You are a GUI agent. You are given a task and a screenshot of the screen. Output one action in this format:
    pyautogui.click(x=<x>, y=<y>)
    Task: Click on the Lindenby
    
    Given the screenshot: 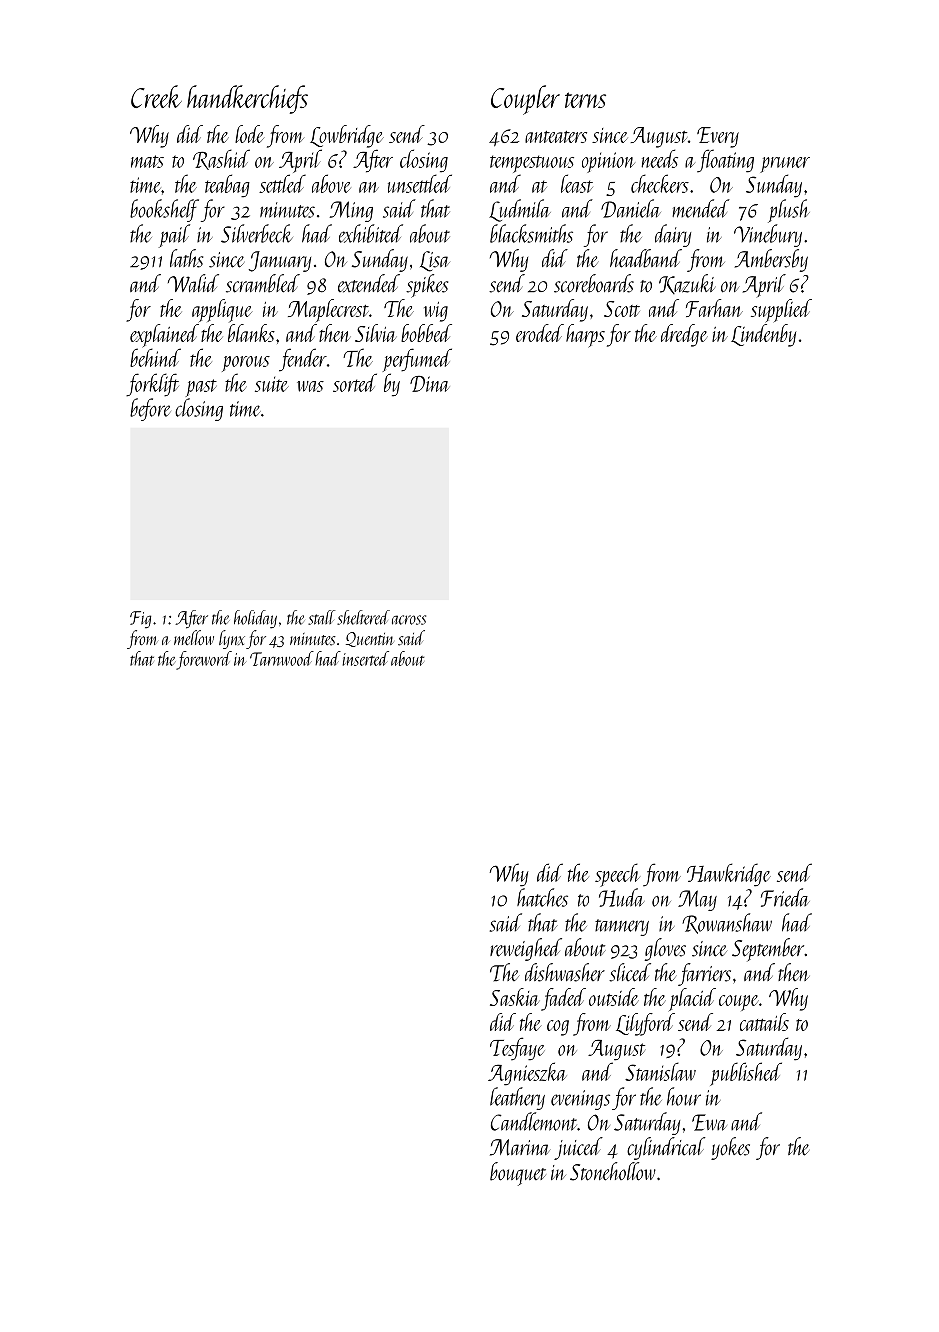 What is the action you would take?
    pyautogui.click(x=763, y=335)
